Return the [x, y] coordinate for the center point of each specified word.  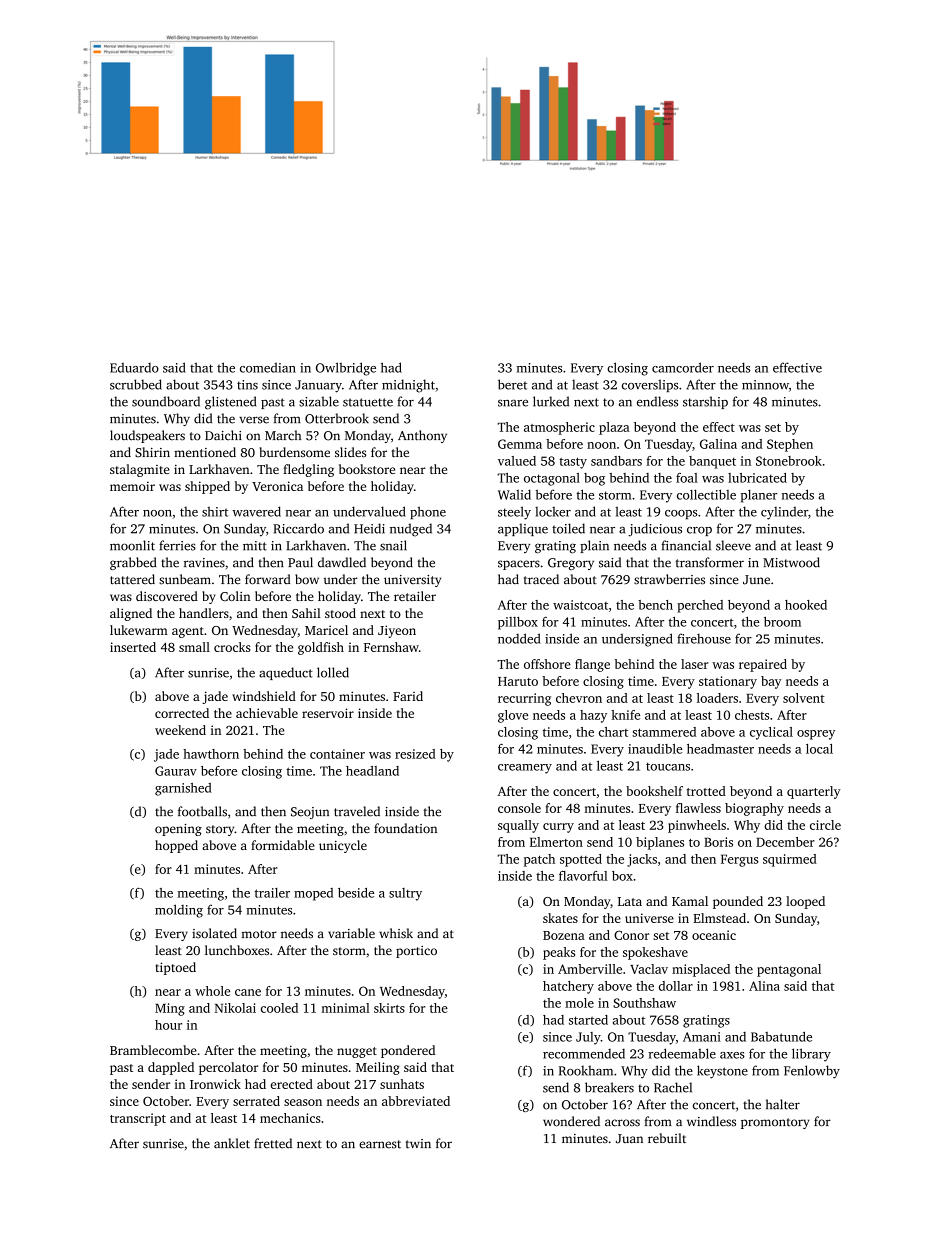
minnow [765, 385]
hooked [806, 605]
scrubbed [136, 384]
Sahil [306, 613]
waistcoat [580, 605]
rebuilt [667, 1138]
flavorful [583, 876]
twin [418, 1144]
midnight [408, 386]
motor [259, 934]
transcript [138, 1119]
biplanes [660, 843]
